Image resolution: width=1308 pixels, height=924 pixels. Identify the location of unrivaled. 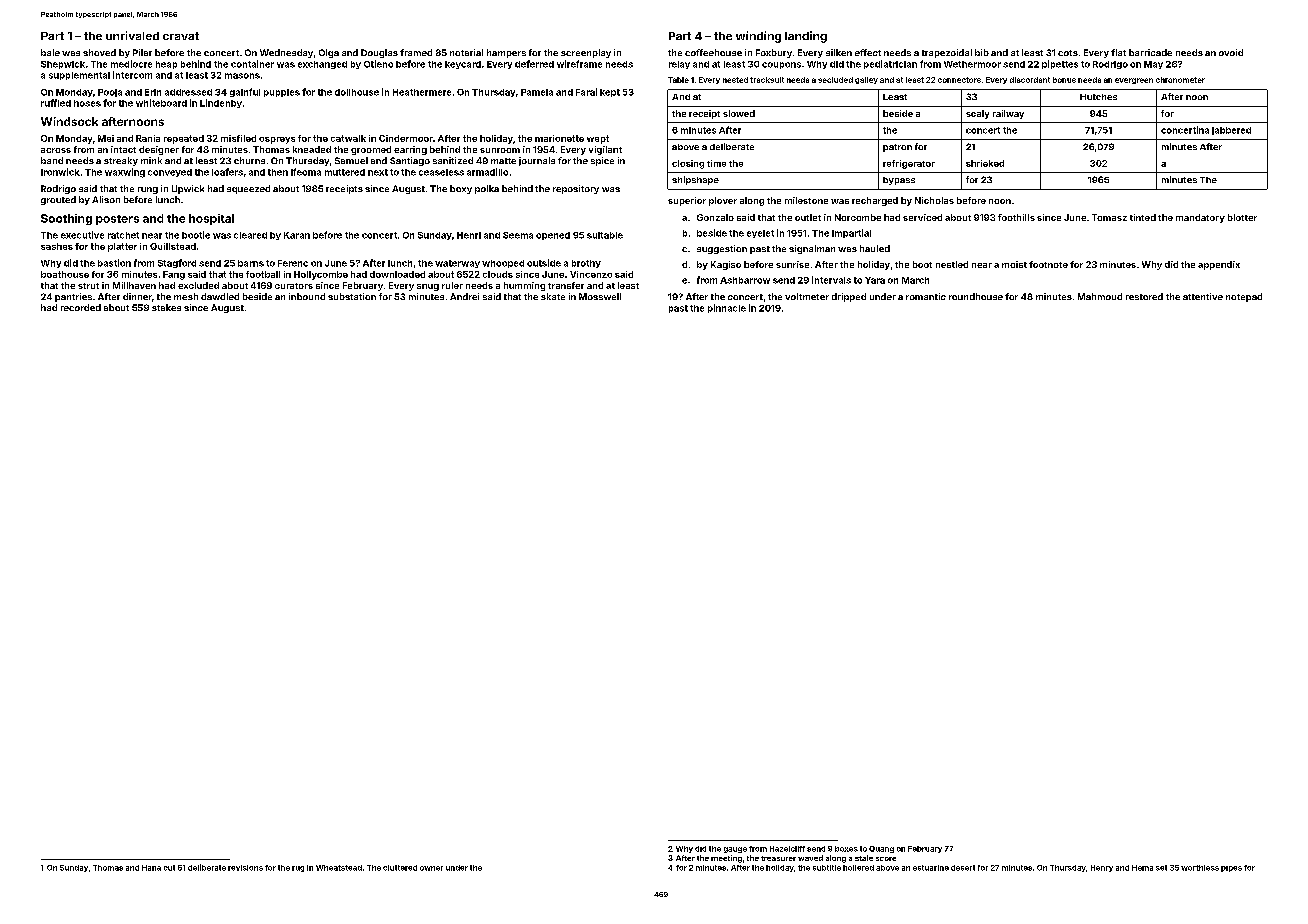
(132, 35).
